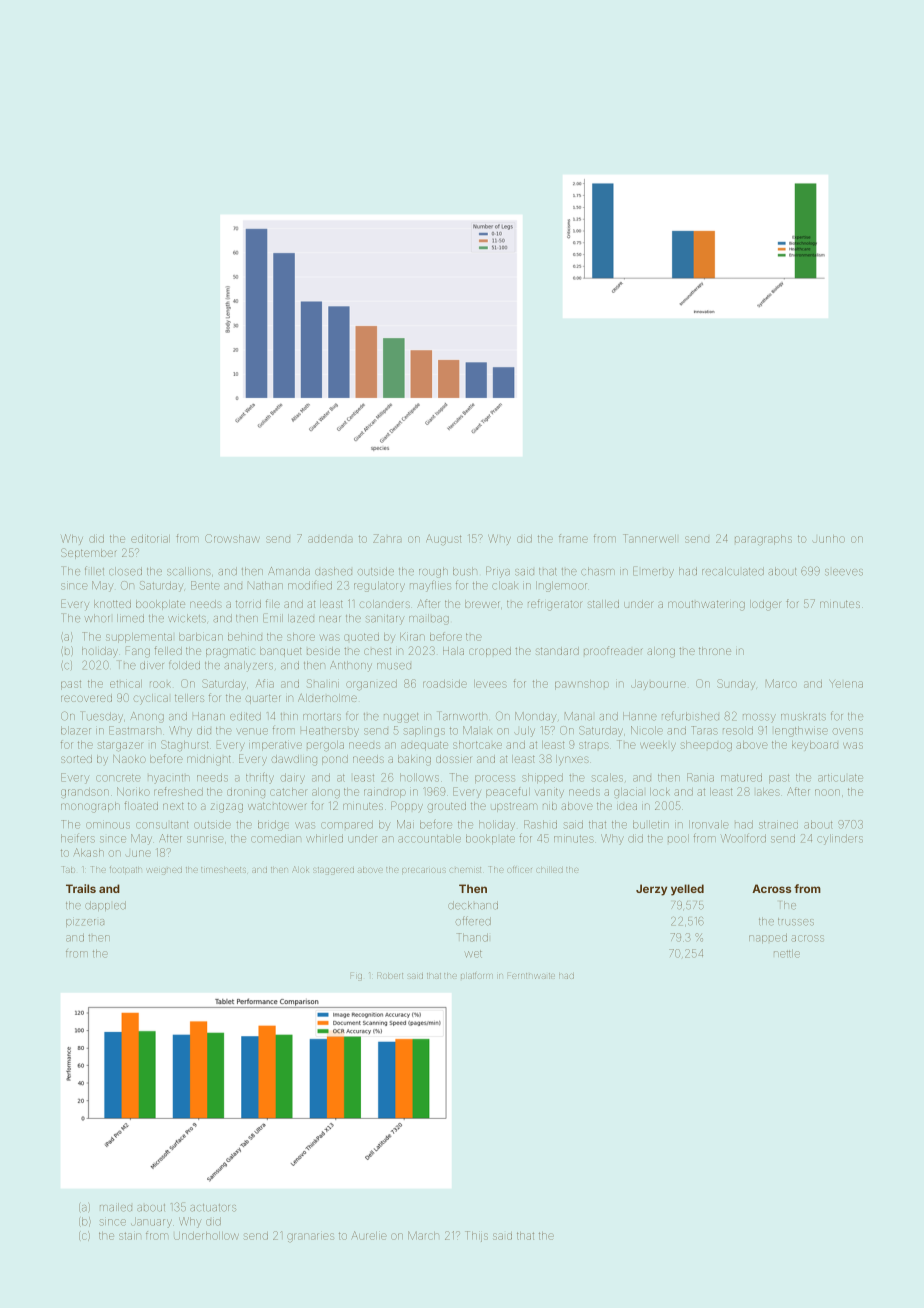  What do you see at coordinates (85, 923) in the page?
I see `pizzeria` at bounding box center [85, 923].
